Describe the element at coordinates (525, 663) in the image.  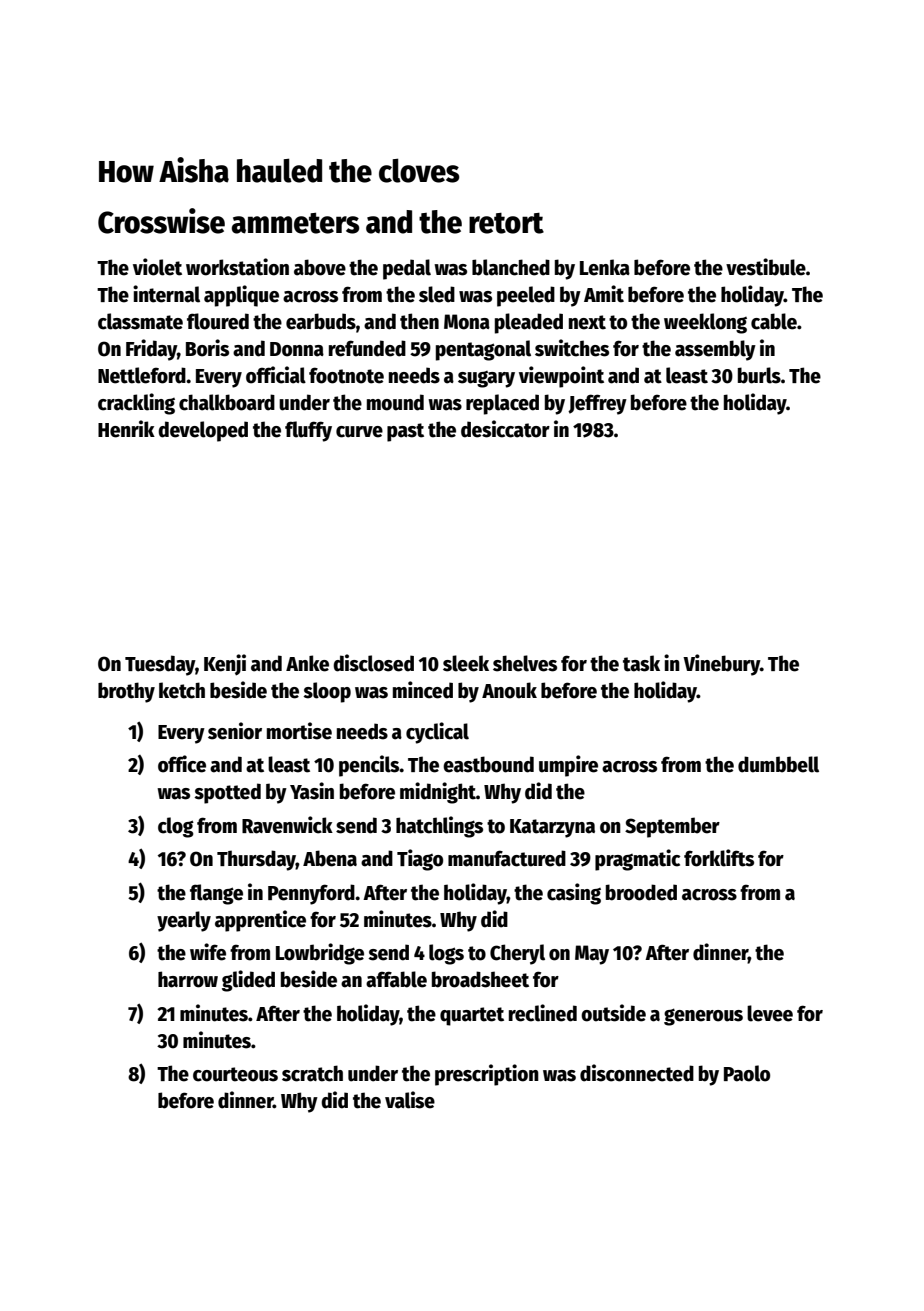
I see `shelves` at that location.
